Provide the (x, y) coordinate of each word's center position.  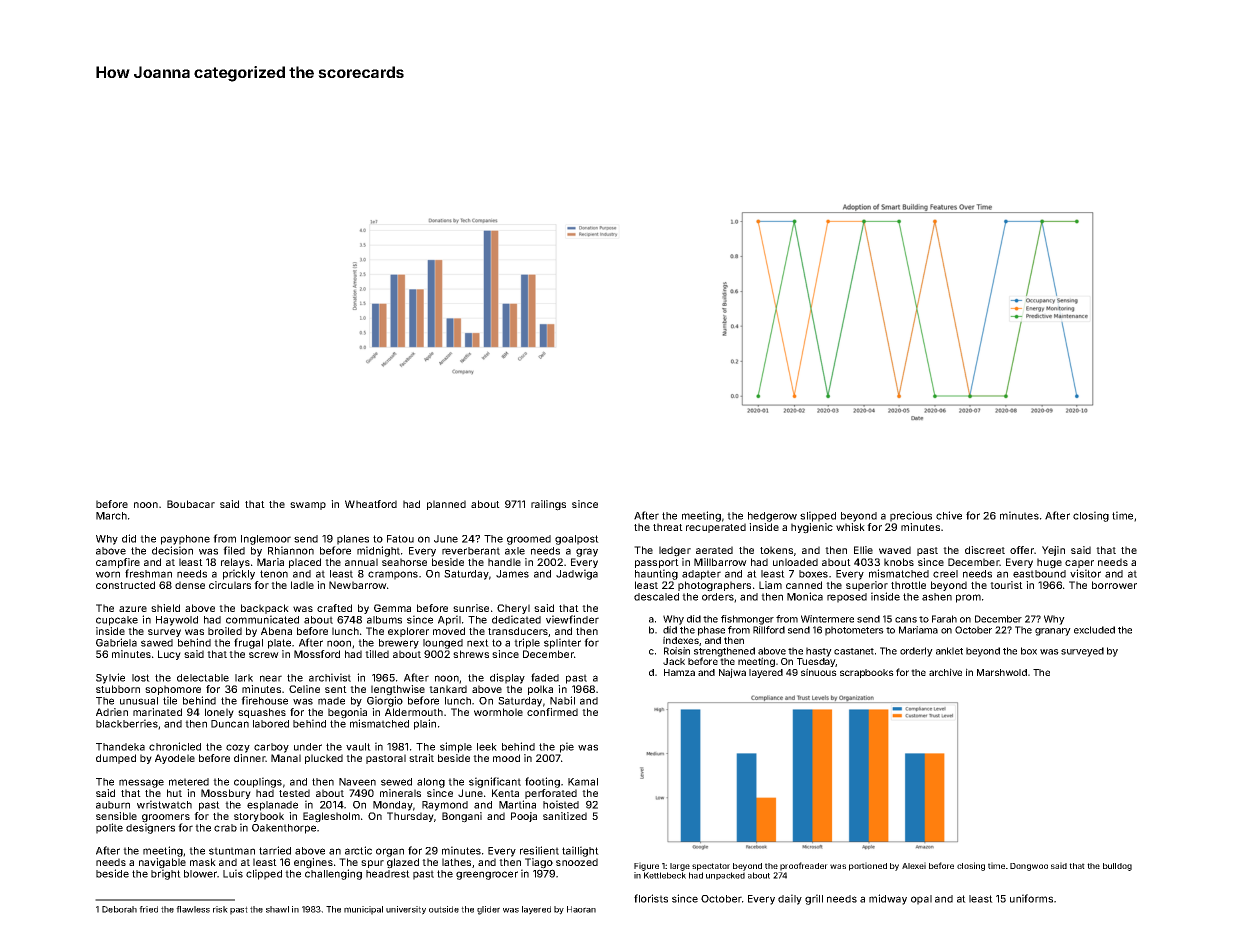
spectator (711, 867)
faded (545, 677)
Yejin (1053, 551)
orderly (916, 652)
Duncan (230, 724)
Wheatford (371, 504)
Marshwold (1002, 672)
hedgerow (772, 517)
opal (921, 900)
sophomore (173, 690)
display (507, 678)
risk (220, 909)
